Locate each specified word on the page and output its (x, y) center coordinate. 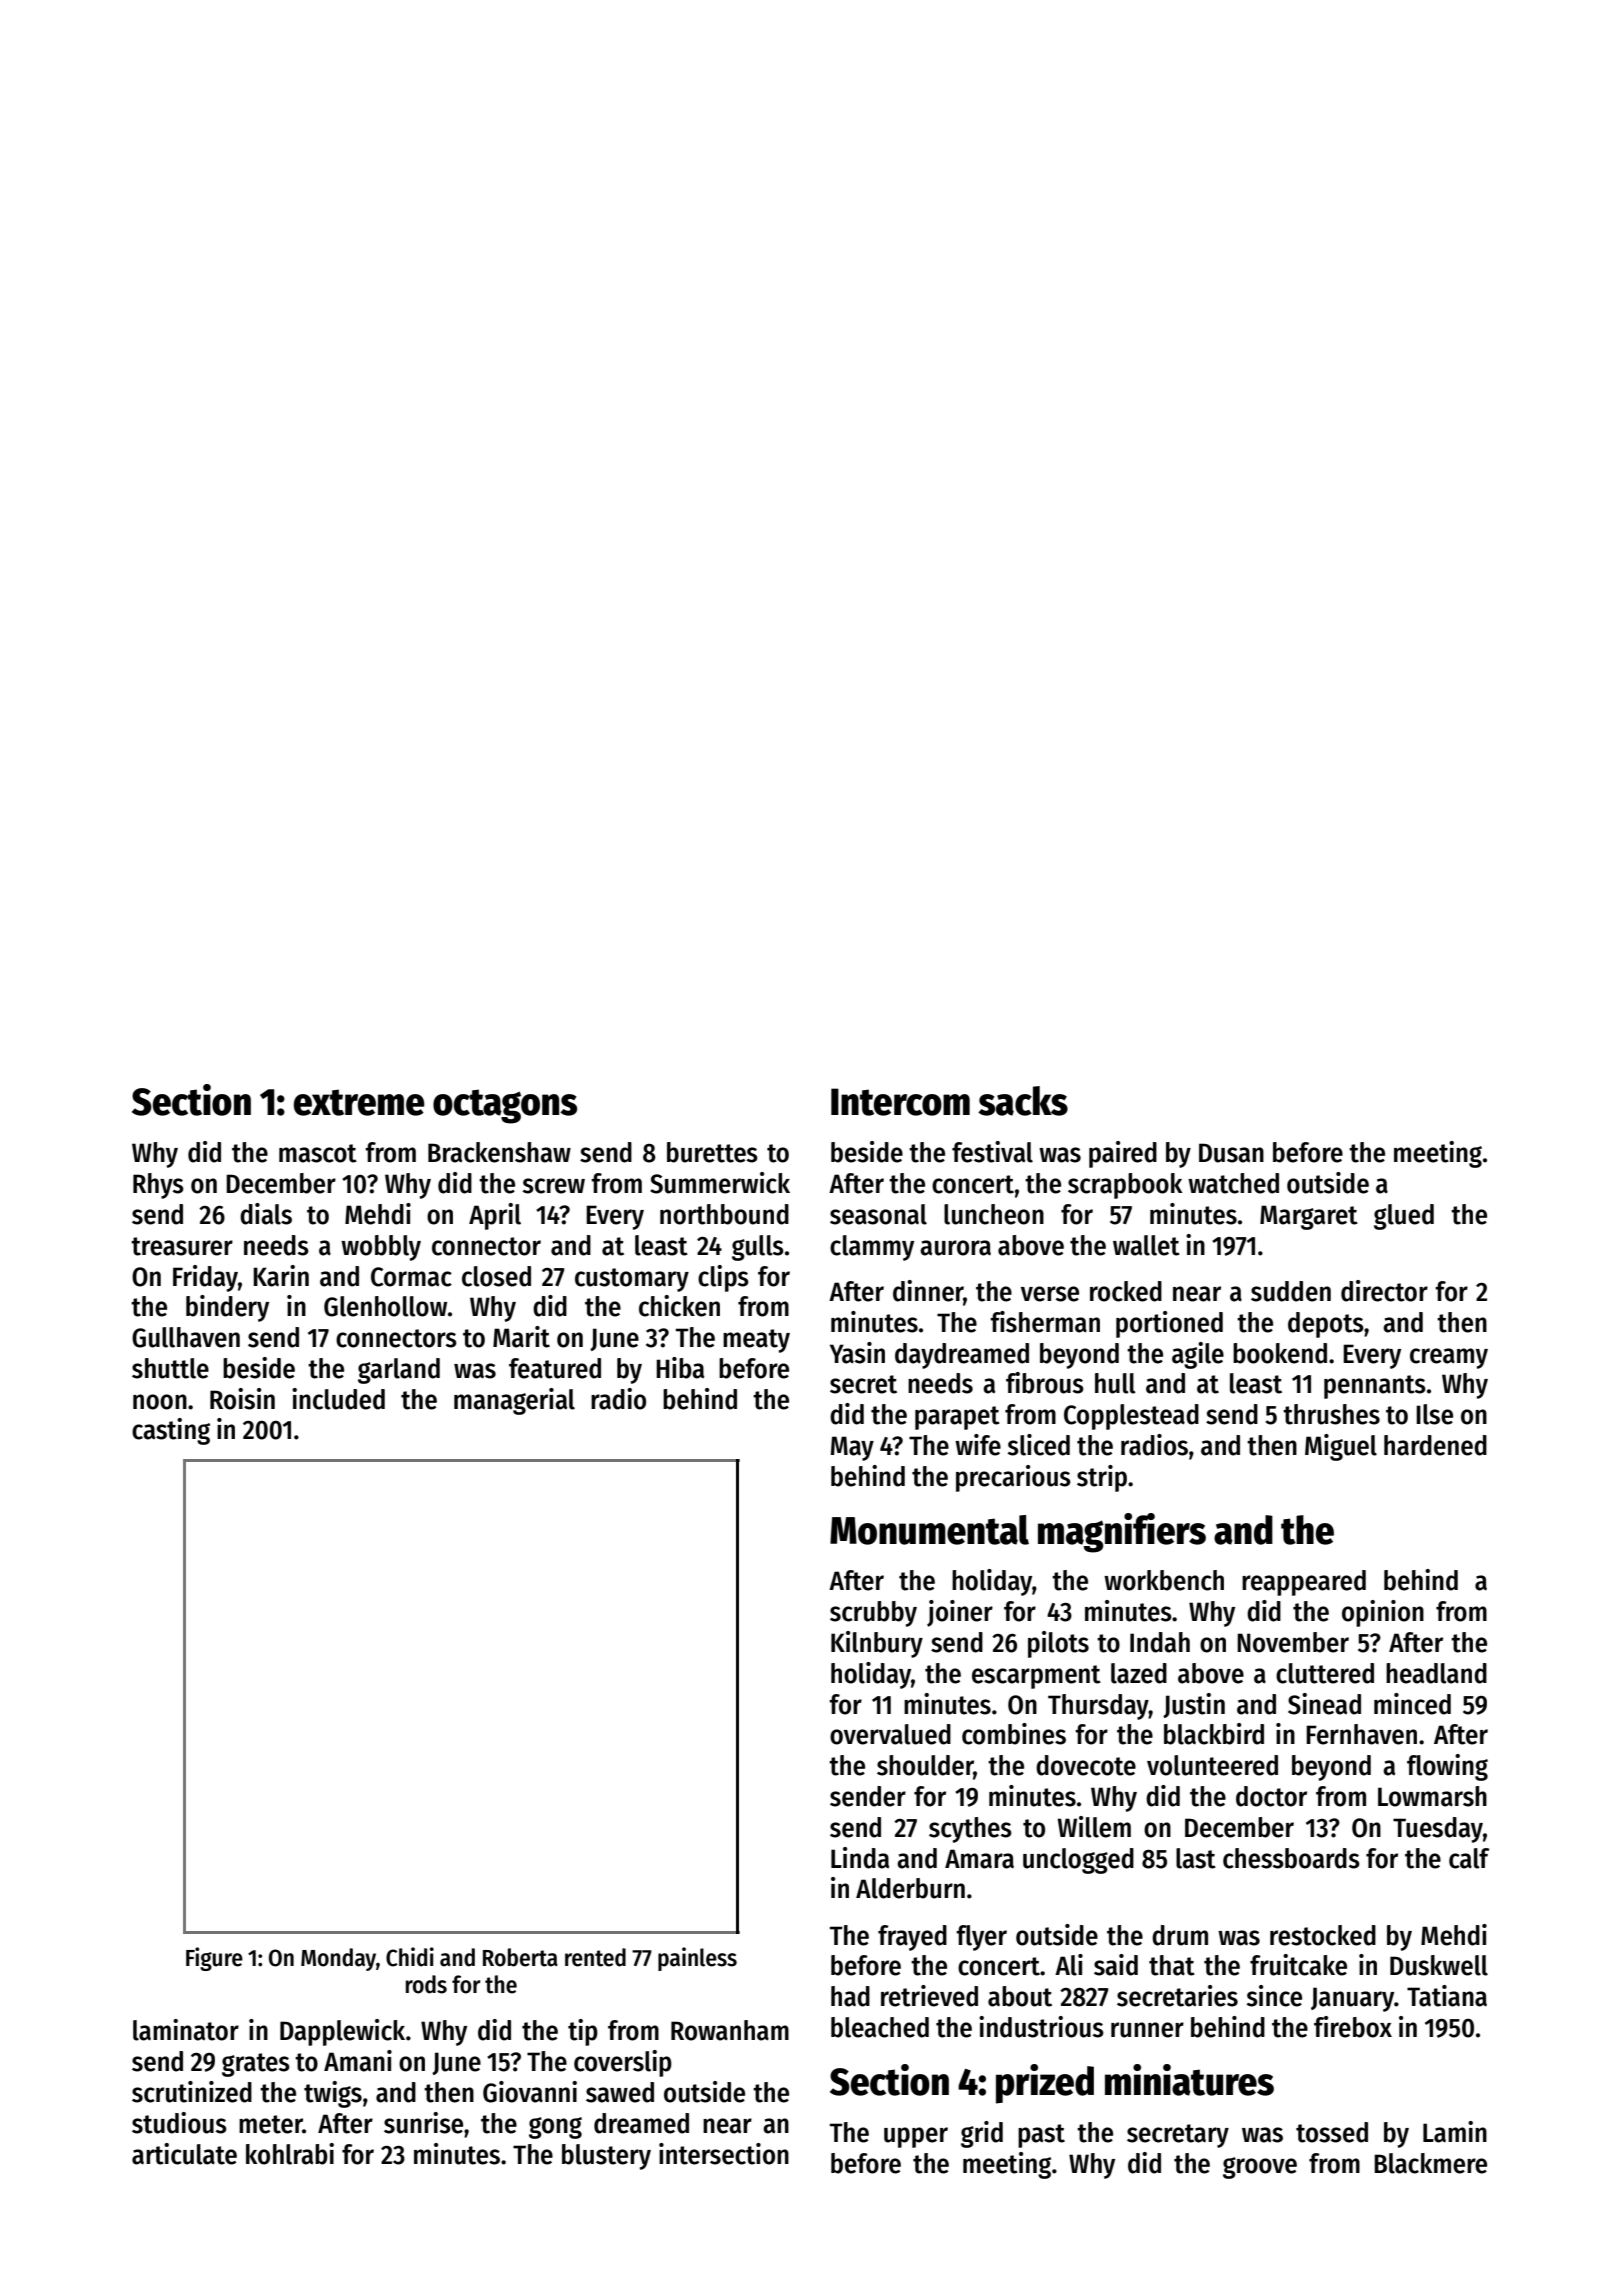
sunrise (423, 2123)
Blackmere (1430, 2163)
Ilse (1434, 1414)
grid (982, 2134)
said (1116, 1965)
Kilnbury (877, 1644)
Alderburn (910, 1888)
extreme (359, 1102)
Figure (214, 1959)
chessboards (1291, 1858)
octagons (505, 1106)
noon (160, 1402)
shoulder (925, 1766)
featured (555, 1368)
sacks (1023, 1101)
